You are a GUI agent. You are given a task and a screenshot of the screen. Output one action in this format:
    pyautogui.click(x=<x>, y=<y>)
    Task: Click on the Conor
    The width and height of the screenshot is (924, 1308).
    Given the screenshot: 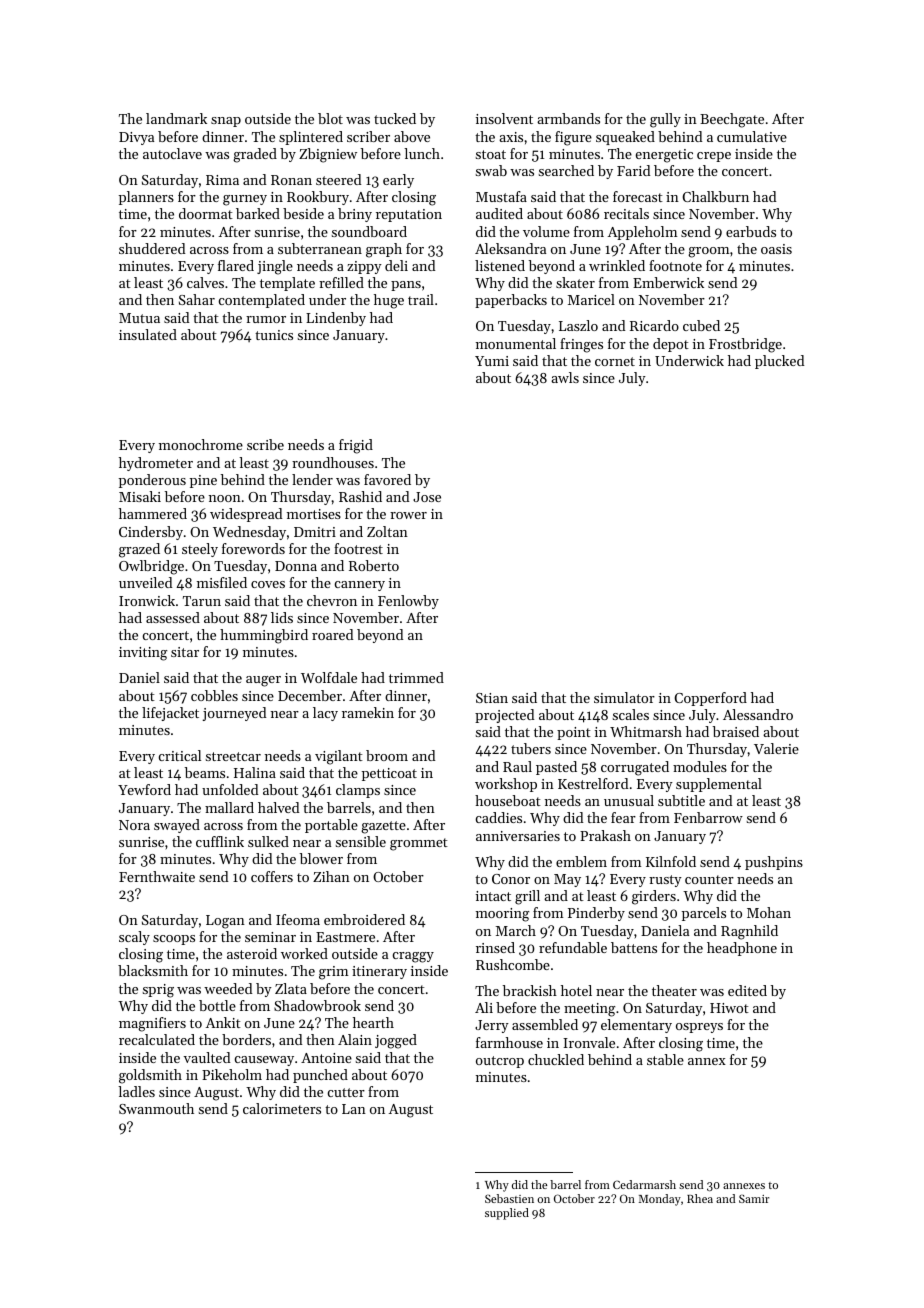 What is the action you would take?
    pyautogui.click(x=511, y=879)
